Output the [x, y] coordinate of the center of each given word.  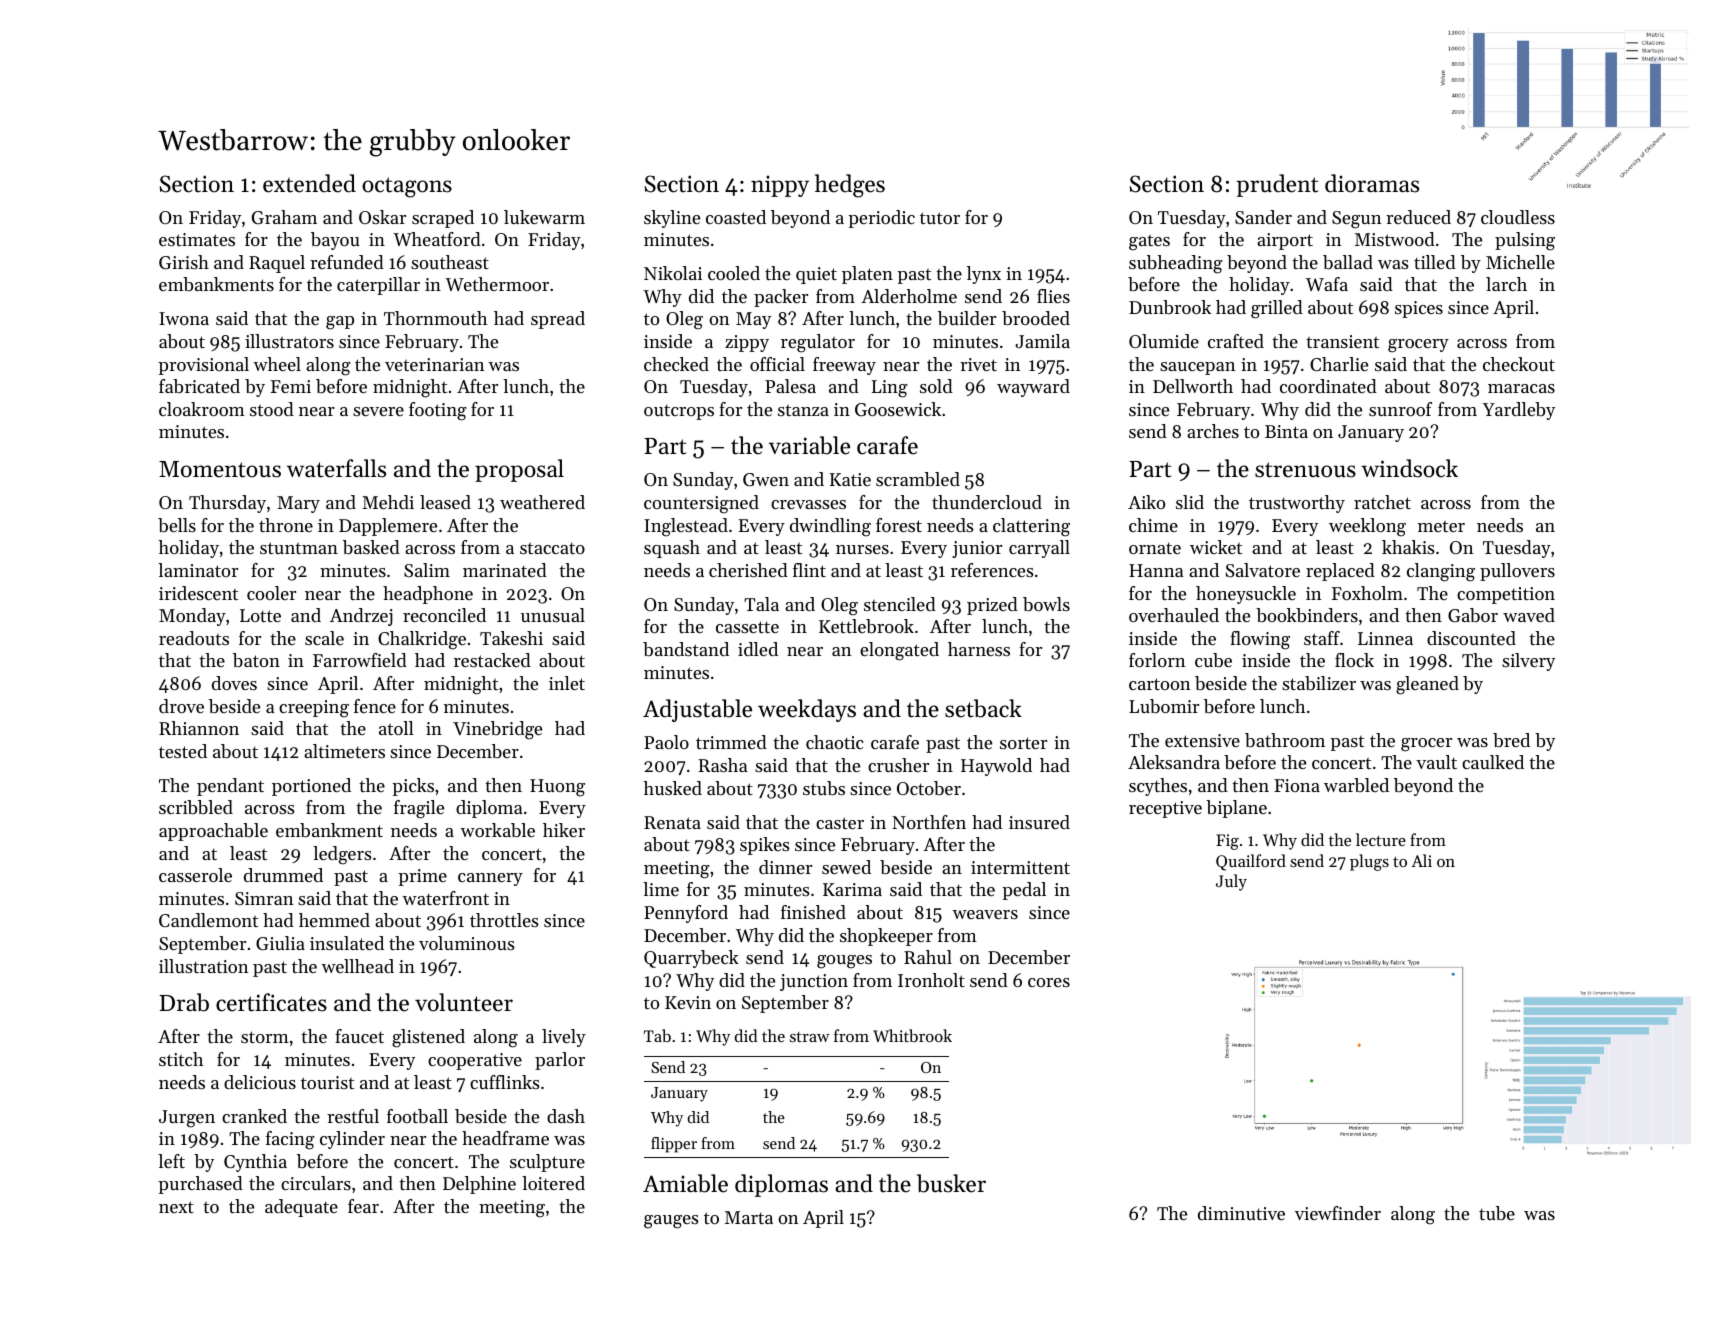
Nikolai [673, 273]
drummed [283, 875]
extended [309, 183]
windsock [1409, 468]
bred [1511, 740]
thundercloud [987, 502]
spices [1419, 309]
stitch [181, 1059]
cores [1049, 982]
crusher [898, 765]
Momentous [220, 469]
